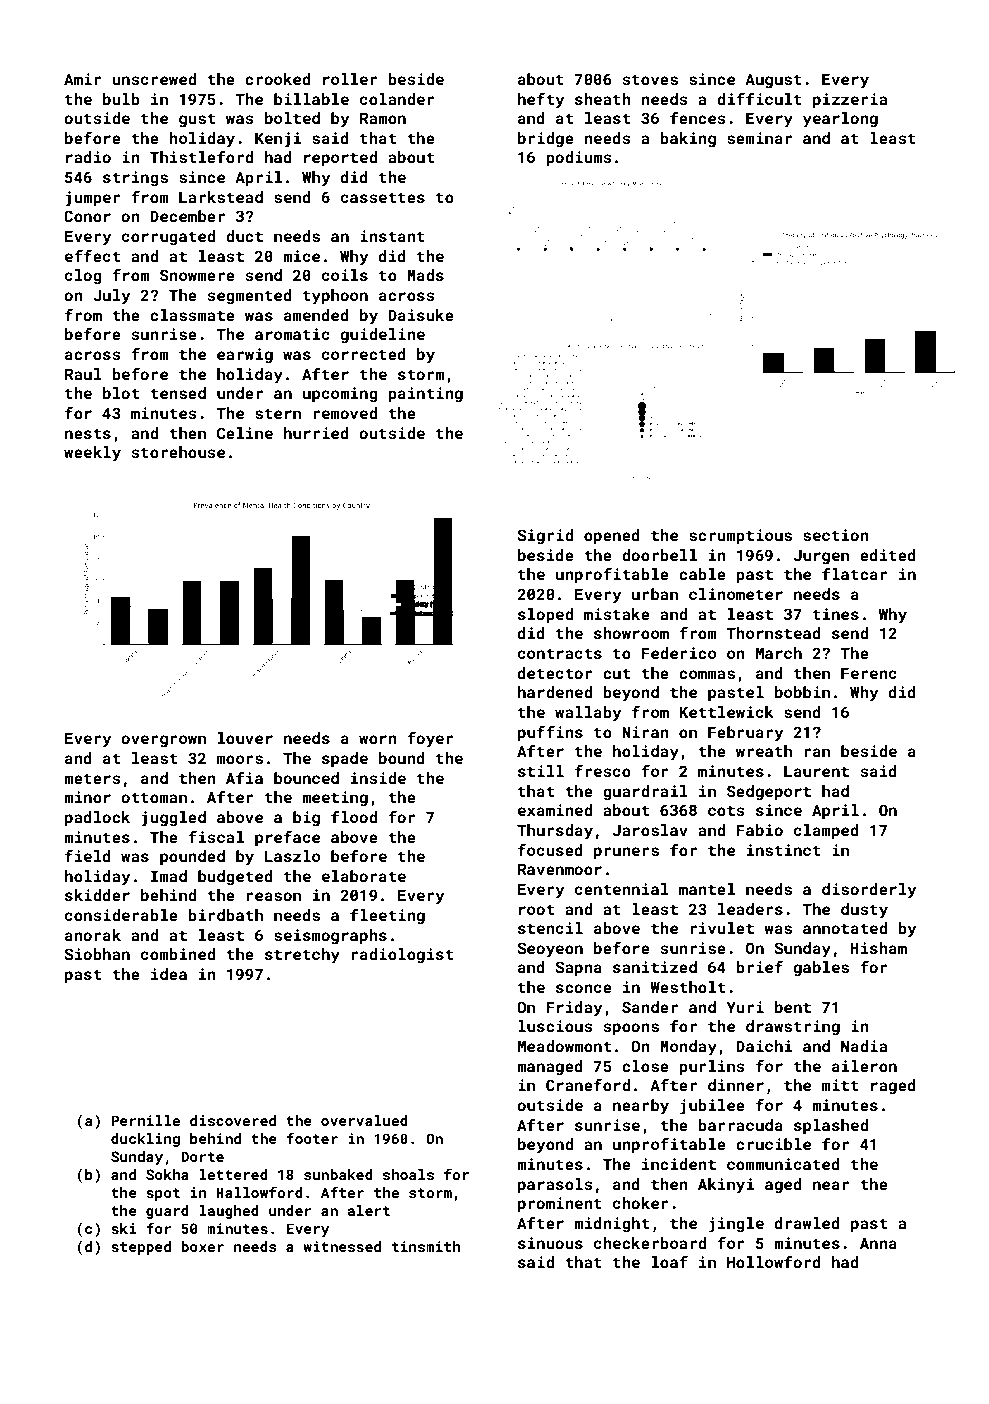  I want to click on Akinyi, so click(726, 1186).
